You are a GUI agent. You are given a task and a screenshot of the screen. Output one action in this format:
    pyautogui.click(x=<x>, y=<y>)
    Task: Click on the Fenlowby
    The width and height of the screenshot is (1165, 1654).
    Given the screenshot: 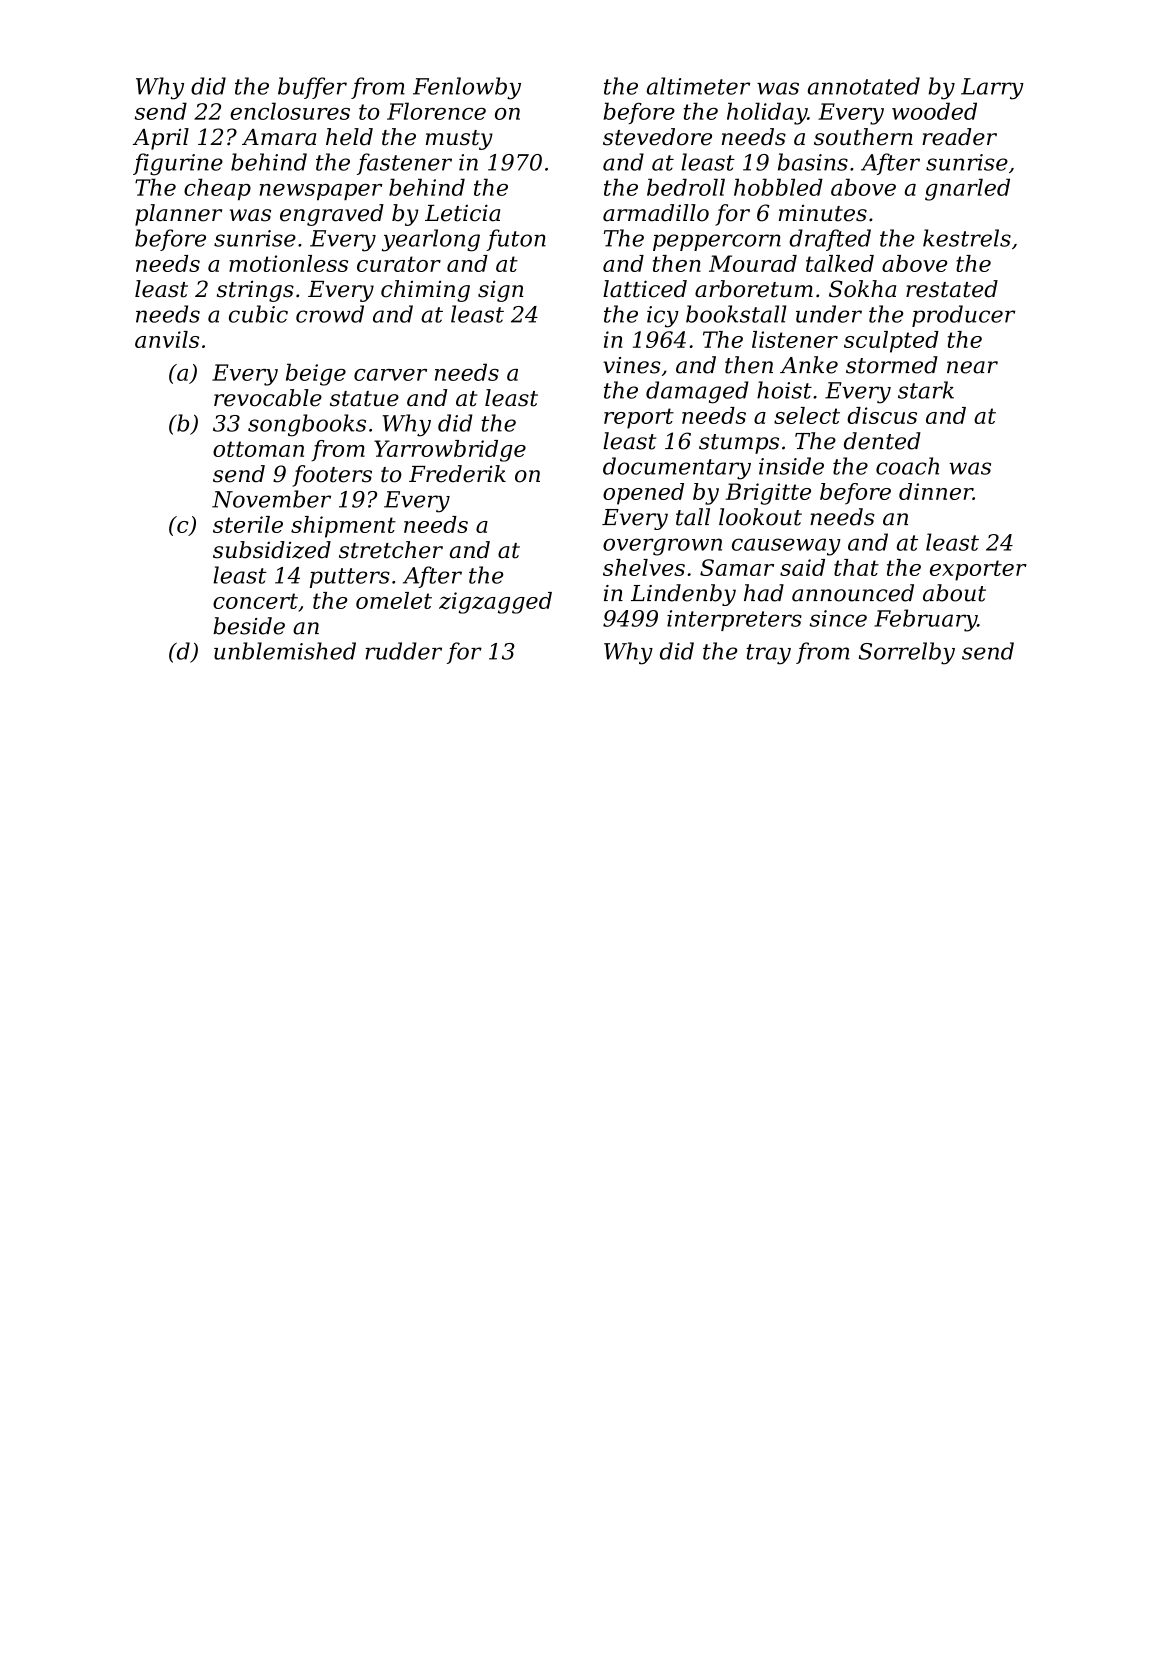 What is the action you would take?
    pyautogui.click(x=467, y=88)
